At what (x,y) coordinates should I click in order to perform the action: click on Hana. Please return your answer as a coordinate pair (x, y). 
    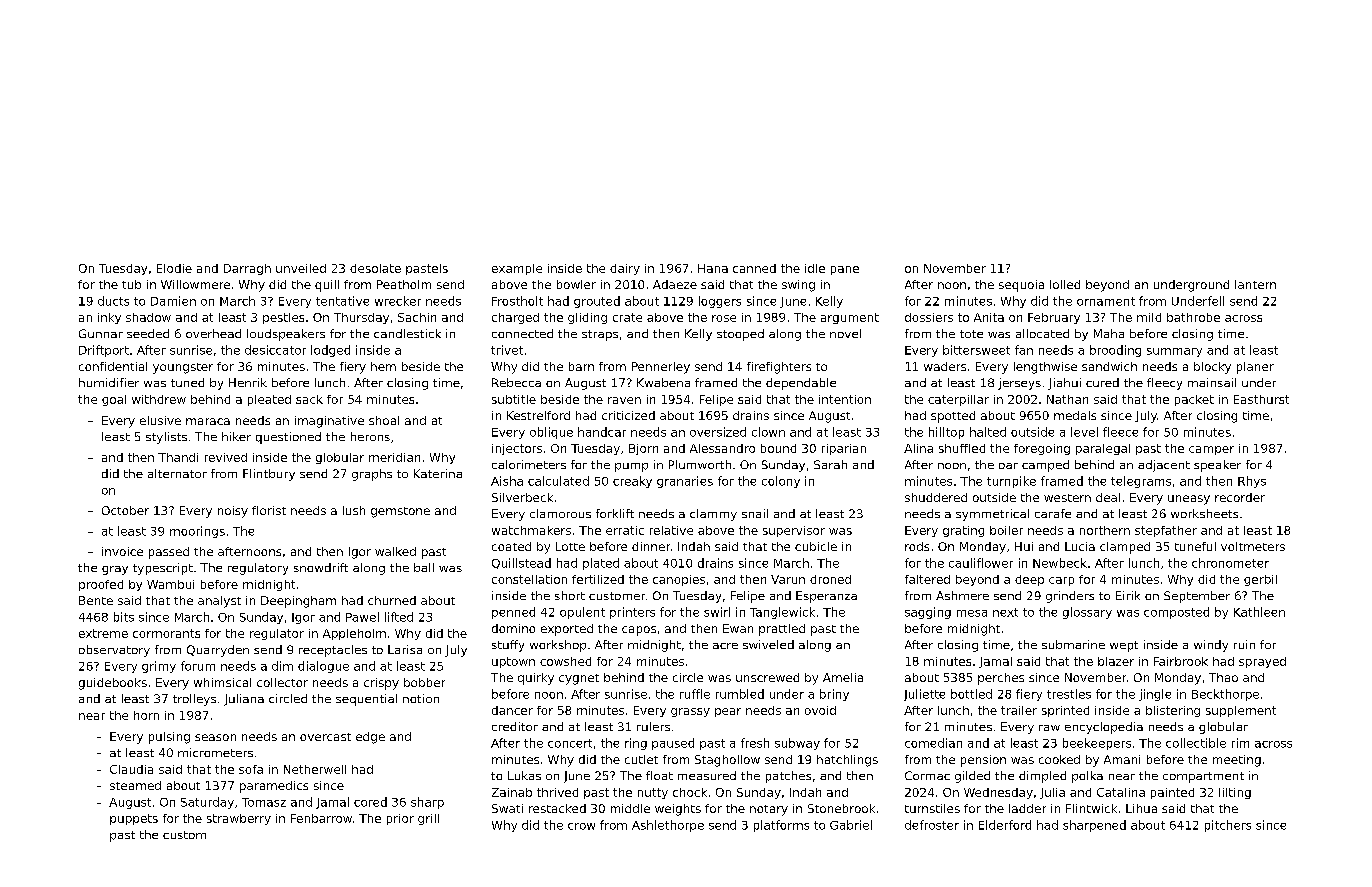
    Looking at the image, I should click on (713, 268).
